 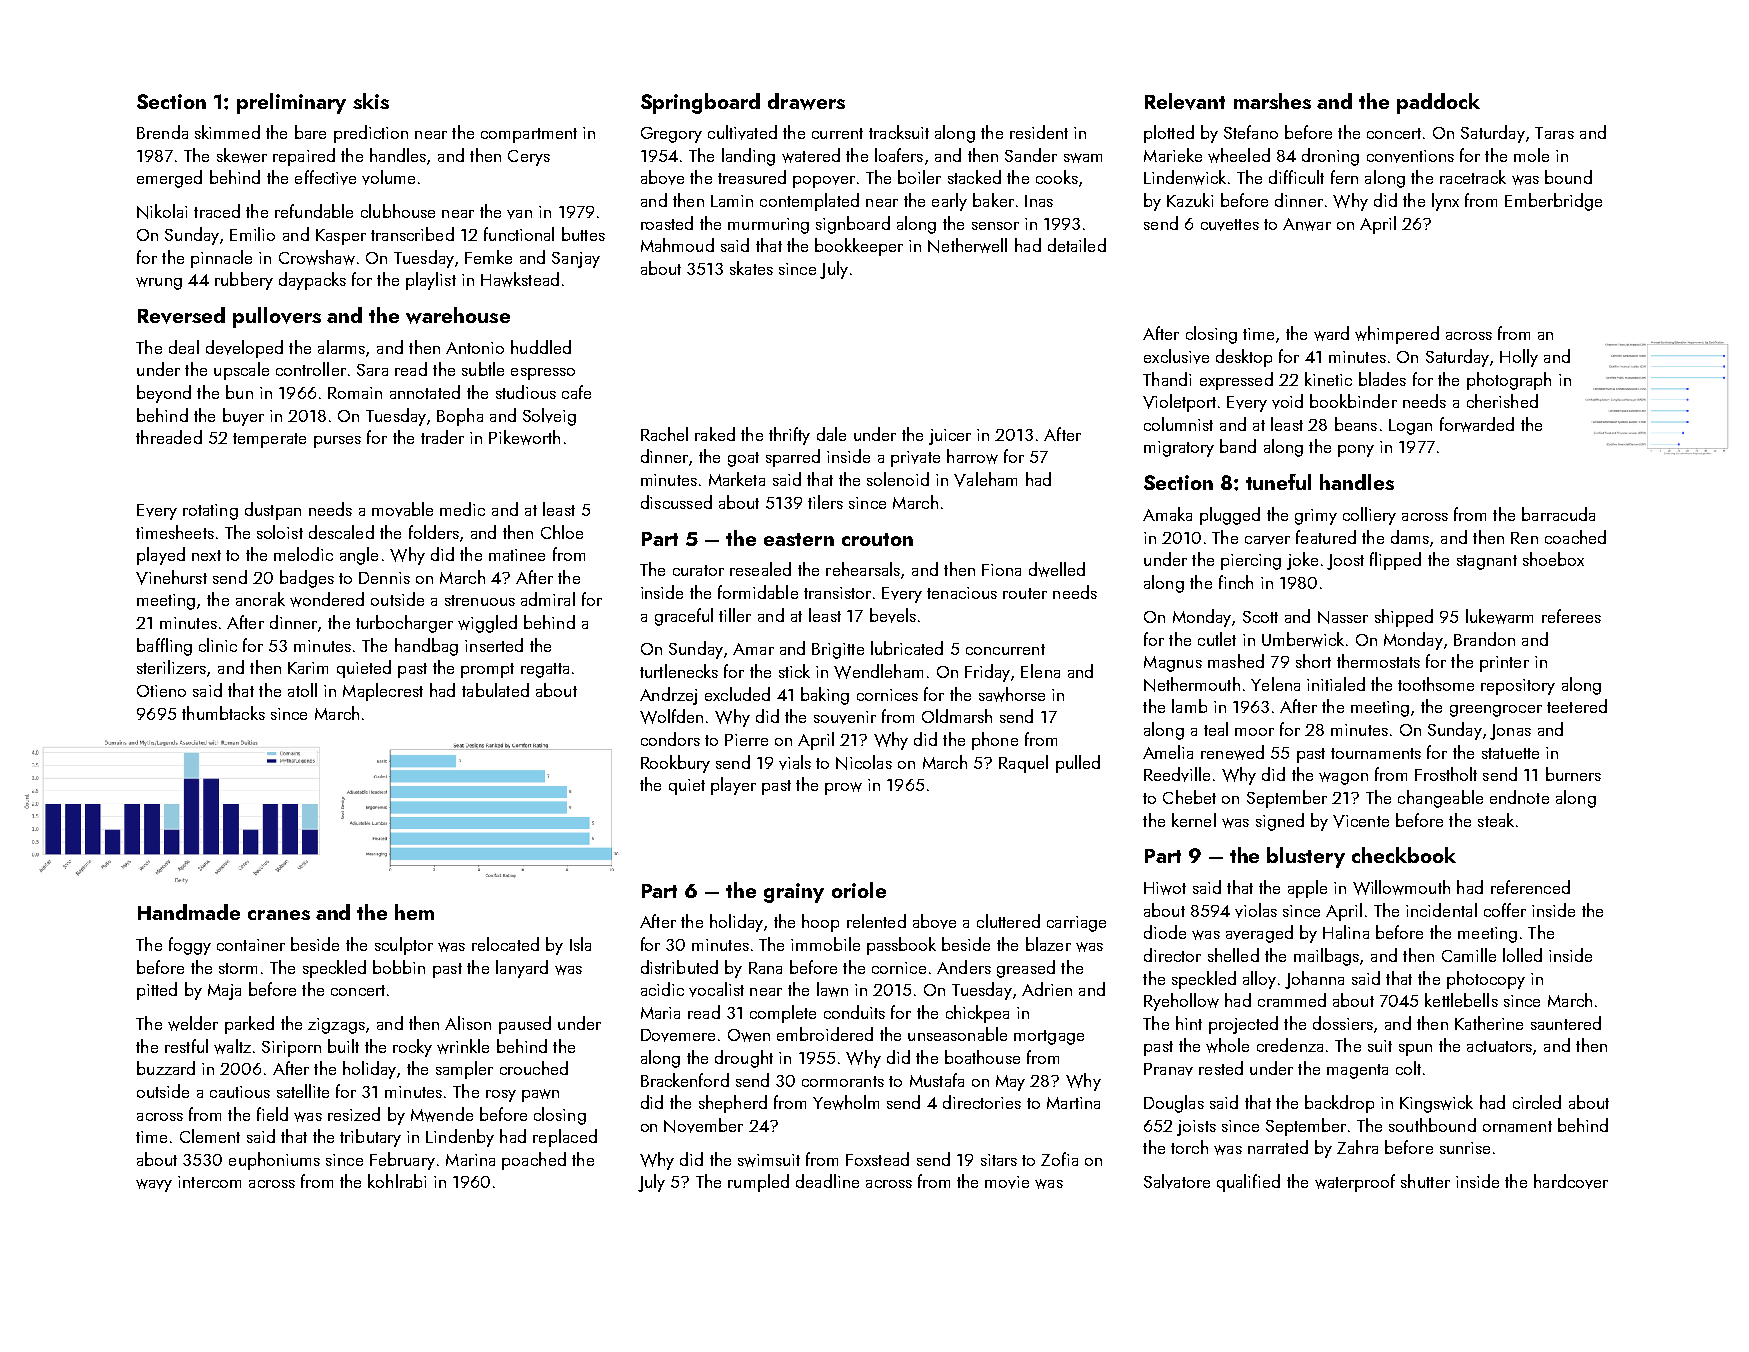 What do you see at coordinates (1438, 103) in the image?
I see `paddock` at bounding box center [1438, 103].
